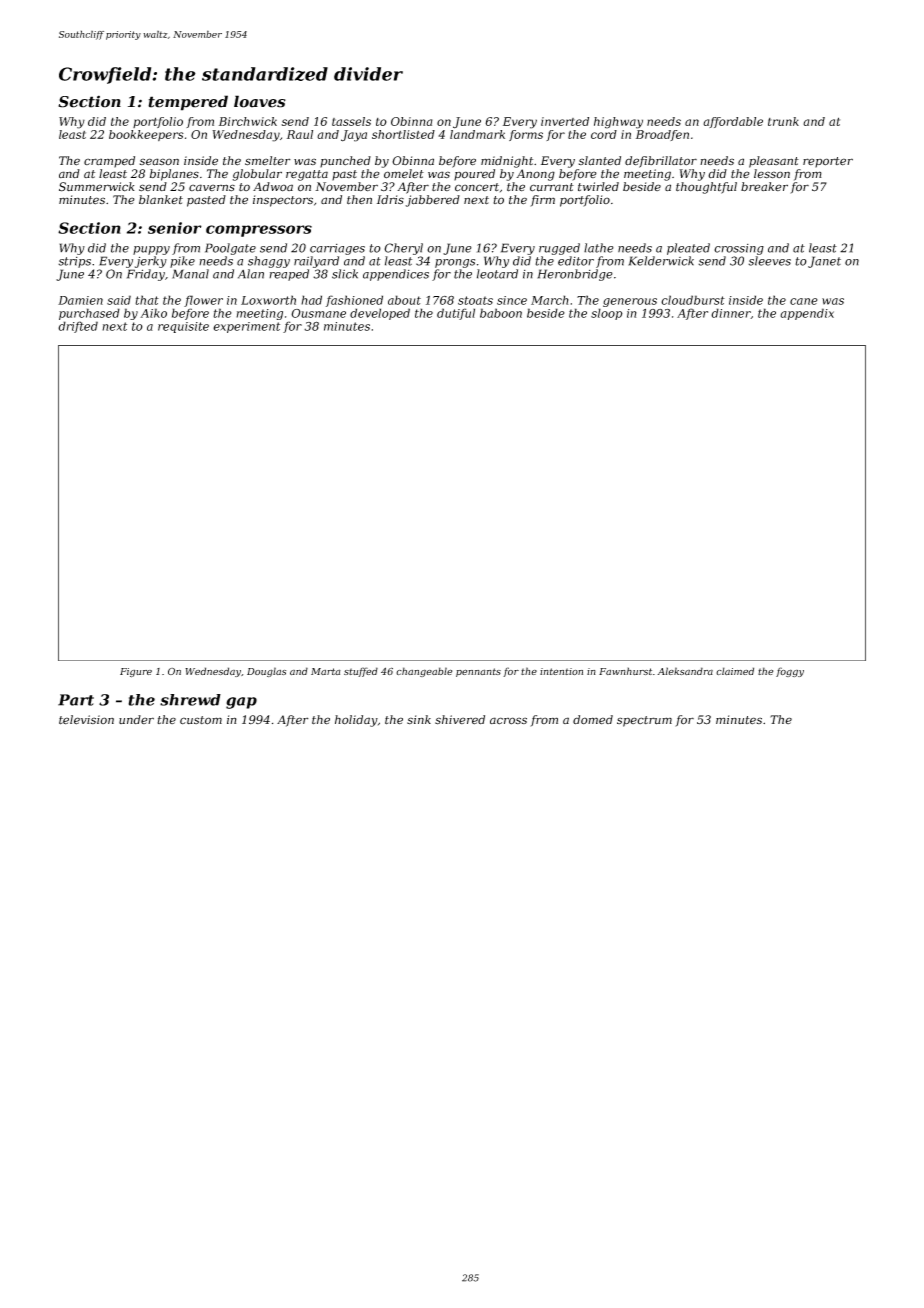 This screenshot has height=1308, width=924. Describe the element at coordinates (246, 327) in the screenshot. I see `experiment` at that location.
